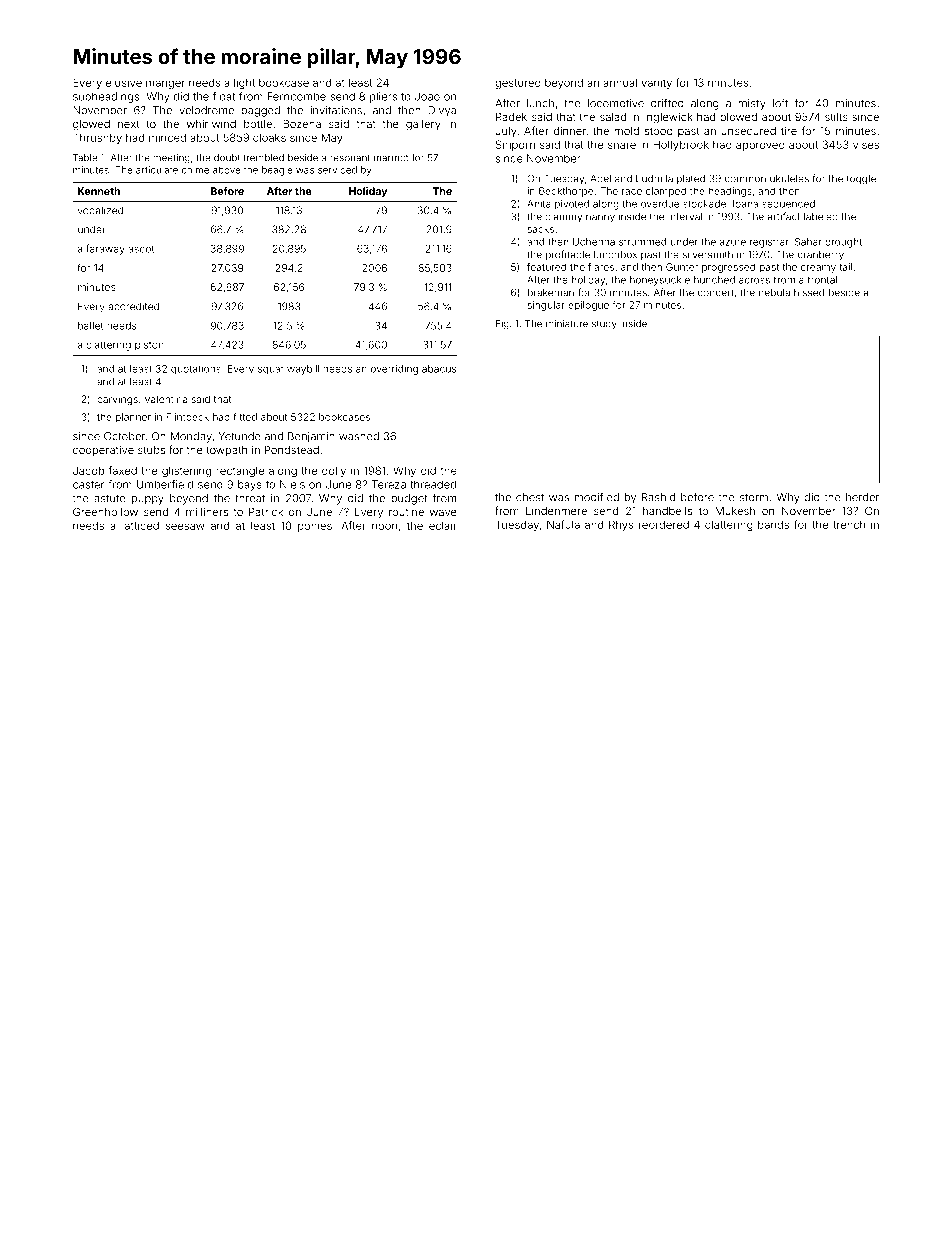 The height and width of the image is (1233, 952). What do you see at coordinates (103, 451) in the image?
I see `cooperative` at bounding box center [103, 451].
